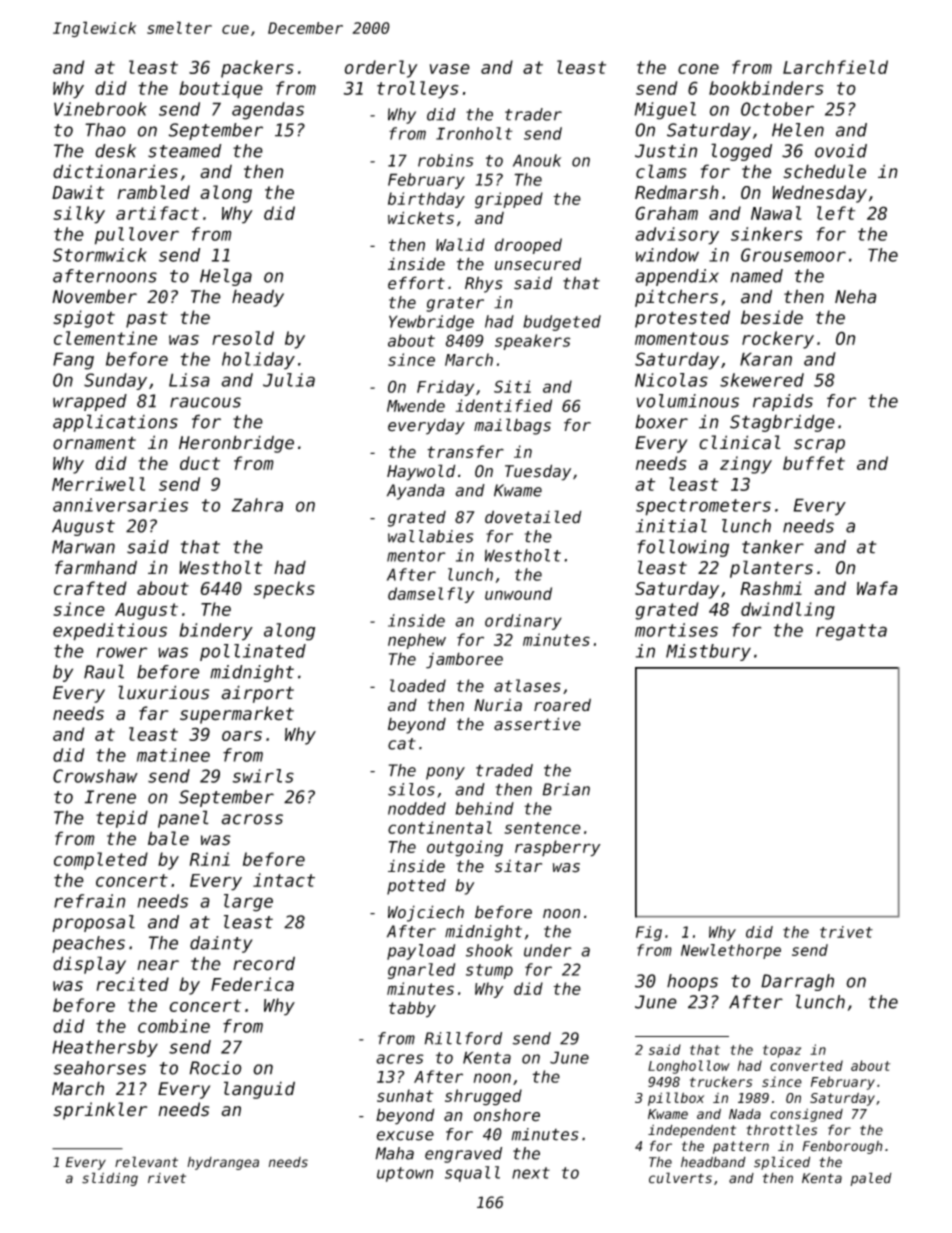 This screenshot has width=952, height=1233. I want to click on crafted, so click(90, 588).
